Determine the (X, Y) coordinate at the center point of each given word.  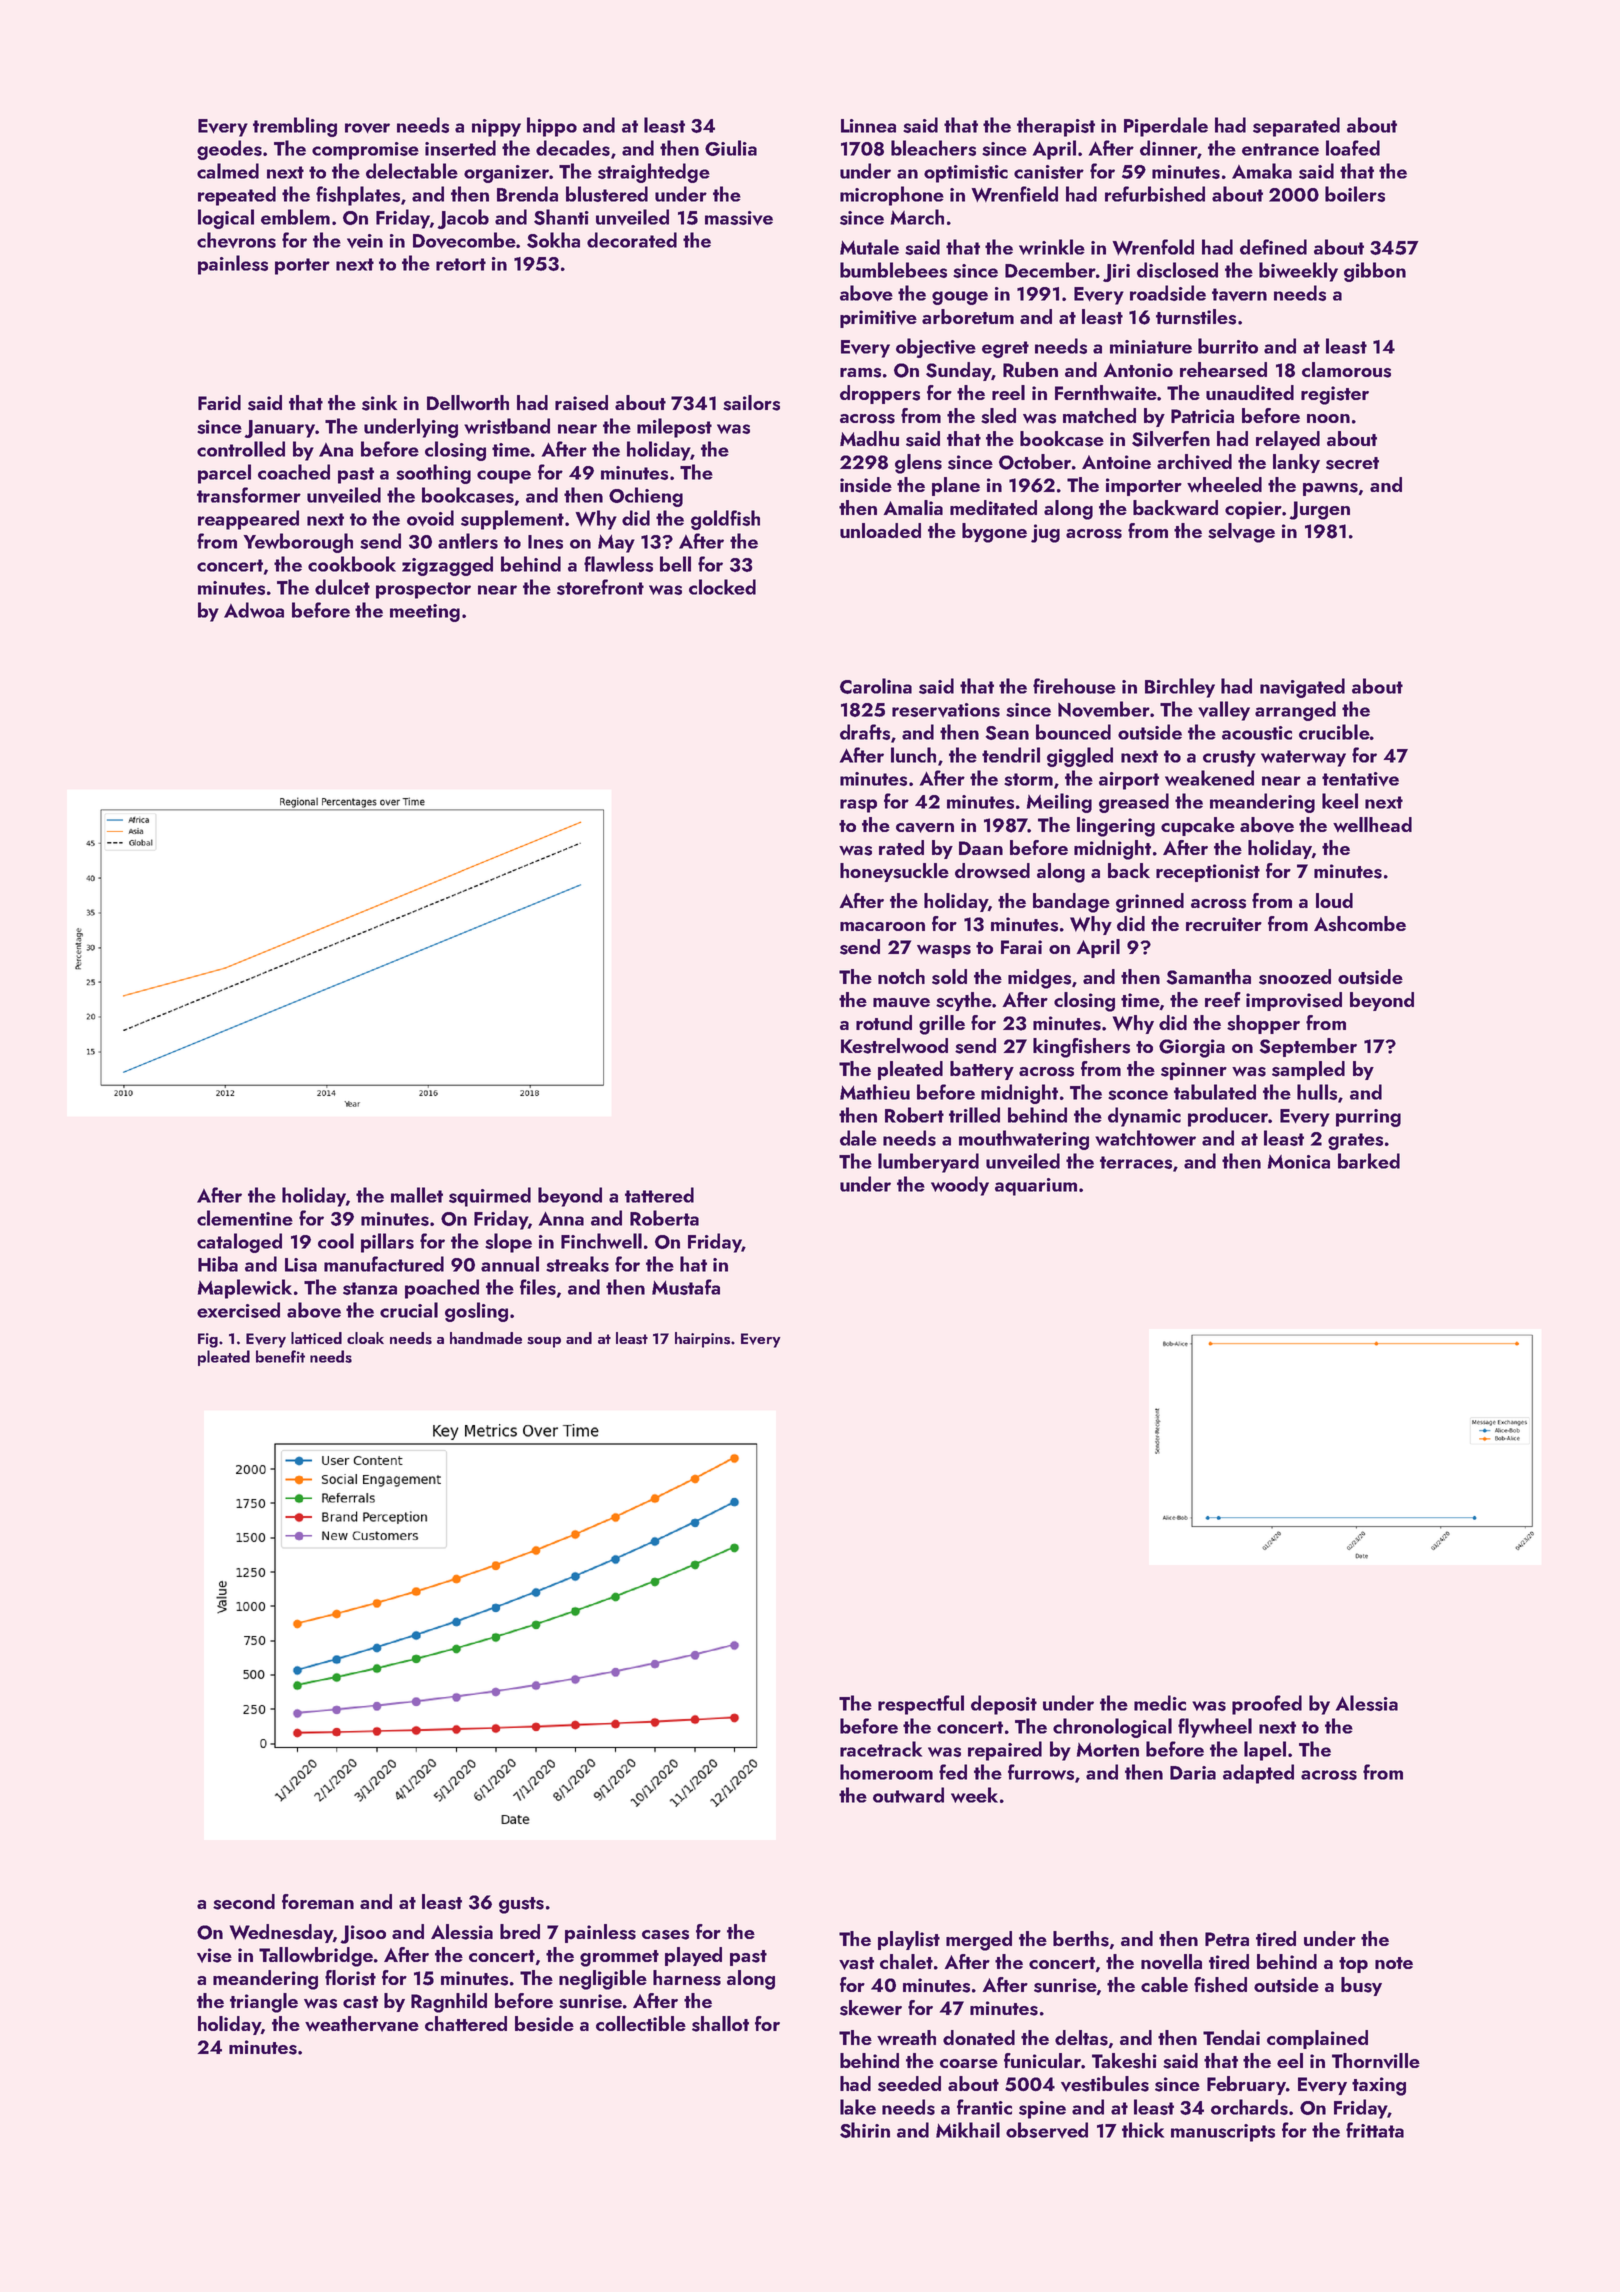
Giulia (731, 148)
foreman (318, 1901)
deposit (1004, 1705)
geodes (229, 150)
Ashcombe (1360, 924)
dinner (1168, 148)
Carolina (876, 686)
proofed (1267, 1705)
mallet (417, 1195)
